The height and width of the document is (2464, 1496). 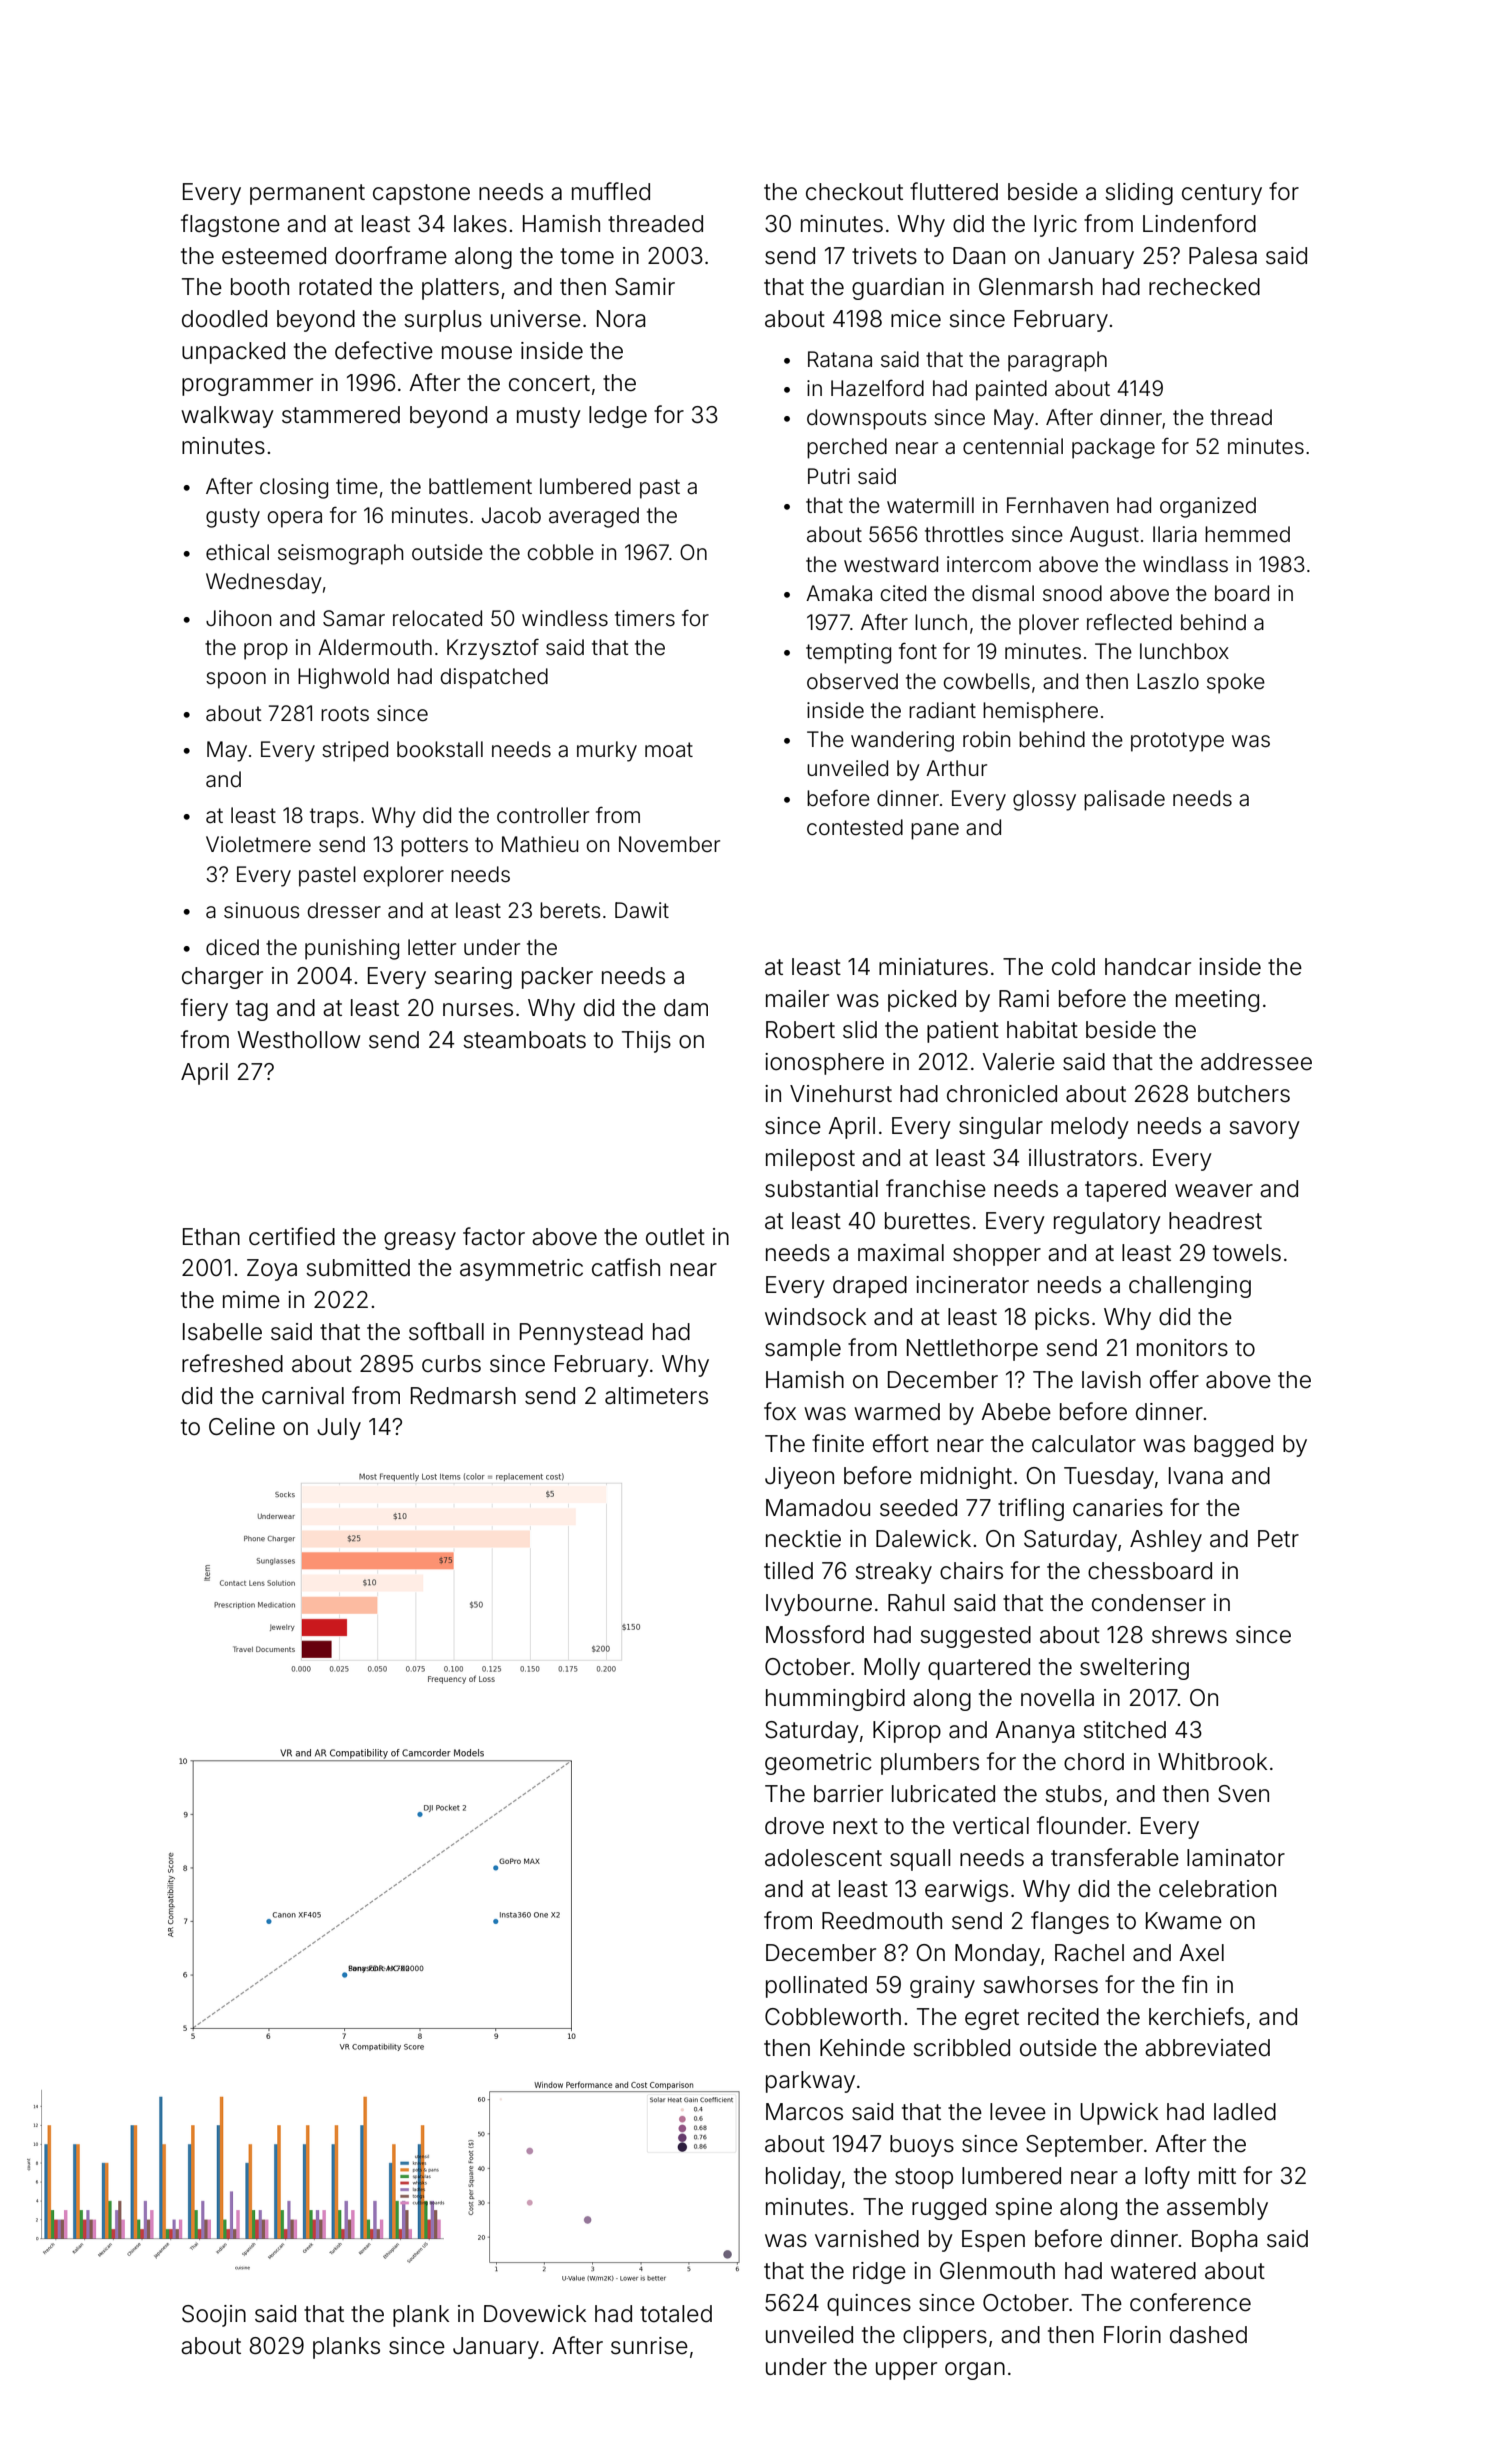 What do you see at coordinates (1217, 2209) in the document?
I see `assembly` at bounding box center [1217, 2209].
